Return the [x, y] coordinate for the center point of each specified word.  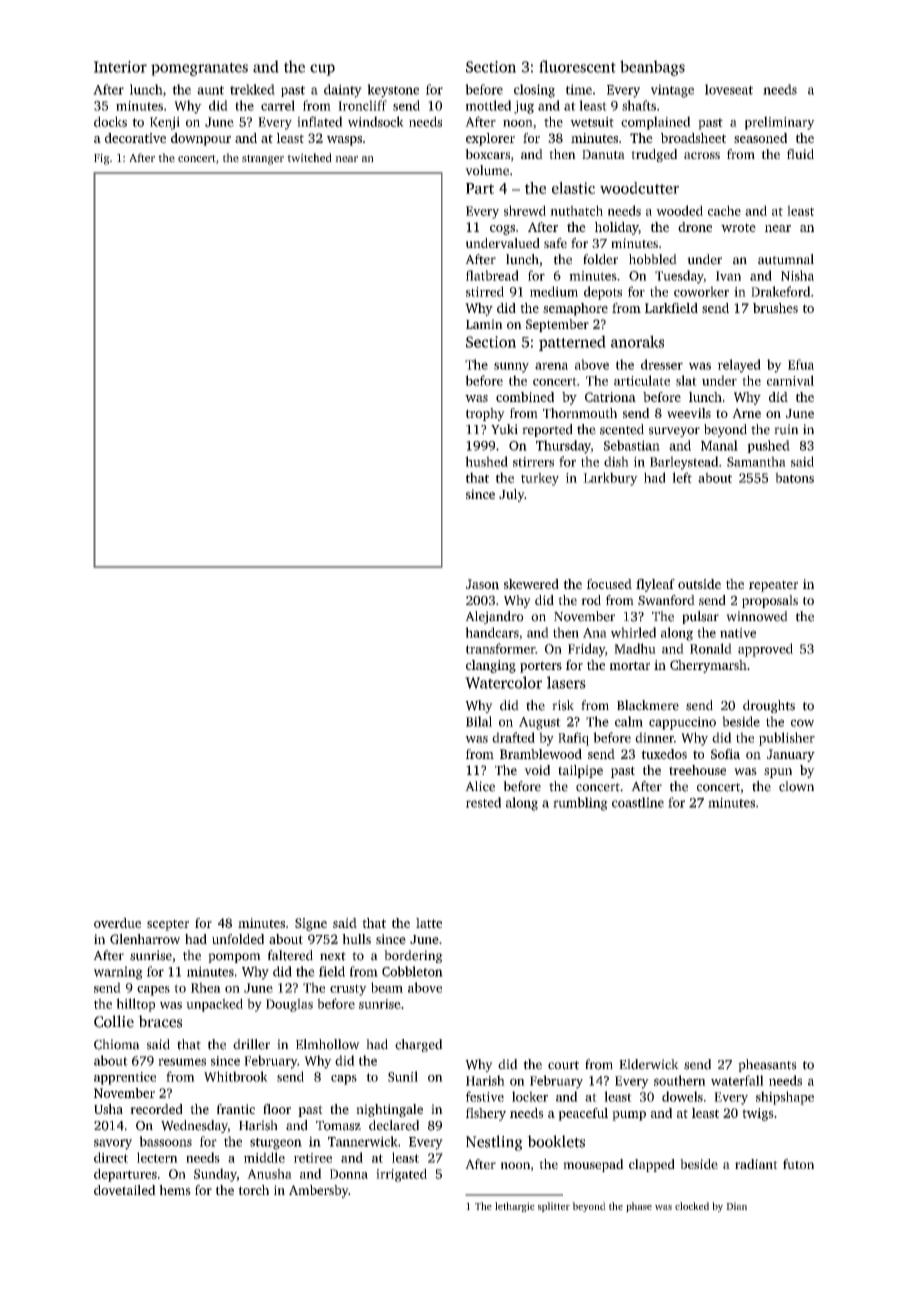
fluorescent [577, 66]
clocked [692, 1206]
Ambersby [318, 1191]
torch [253, 1190]
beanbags [652, 68]
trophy [485, 414]
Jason [482, 584]
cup [322, 70]
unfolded [238, 939]
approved [765, 650]
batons [794, 477]
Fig [102, 159]
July [511, 495]
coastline [638, 802]
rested [483, 802]
